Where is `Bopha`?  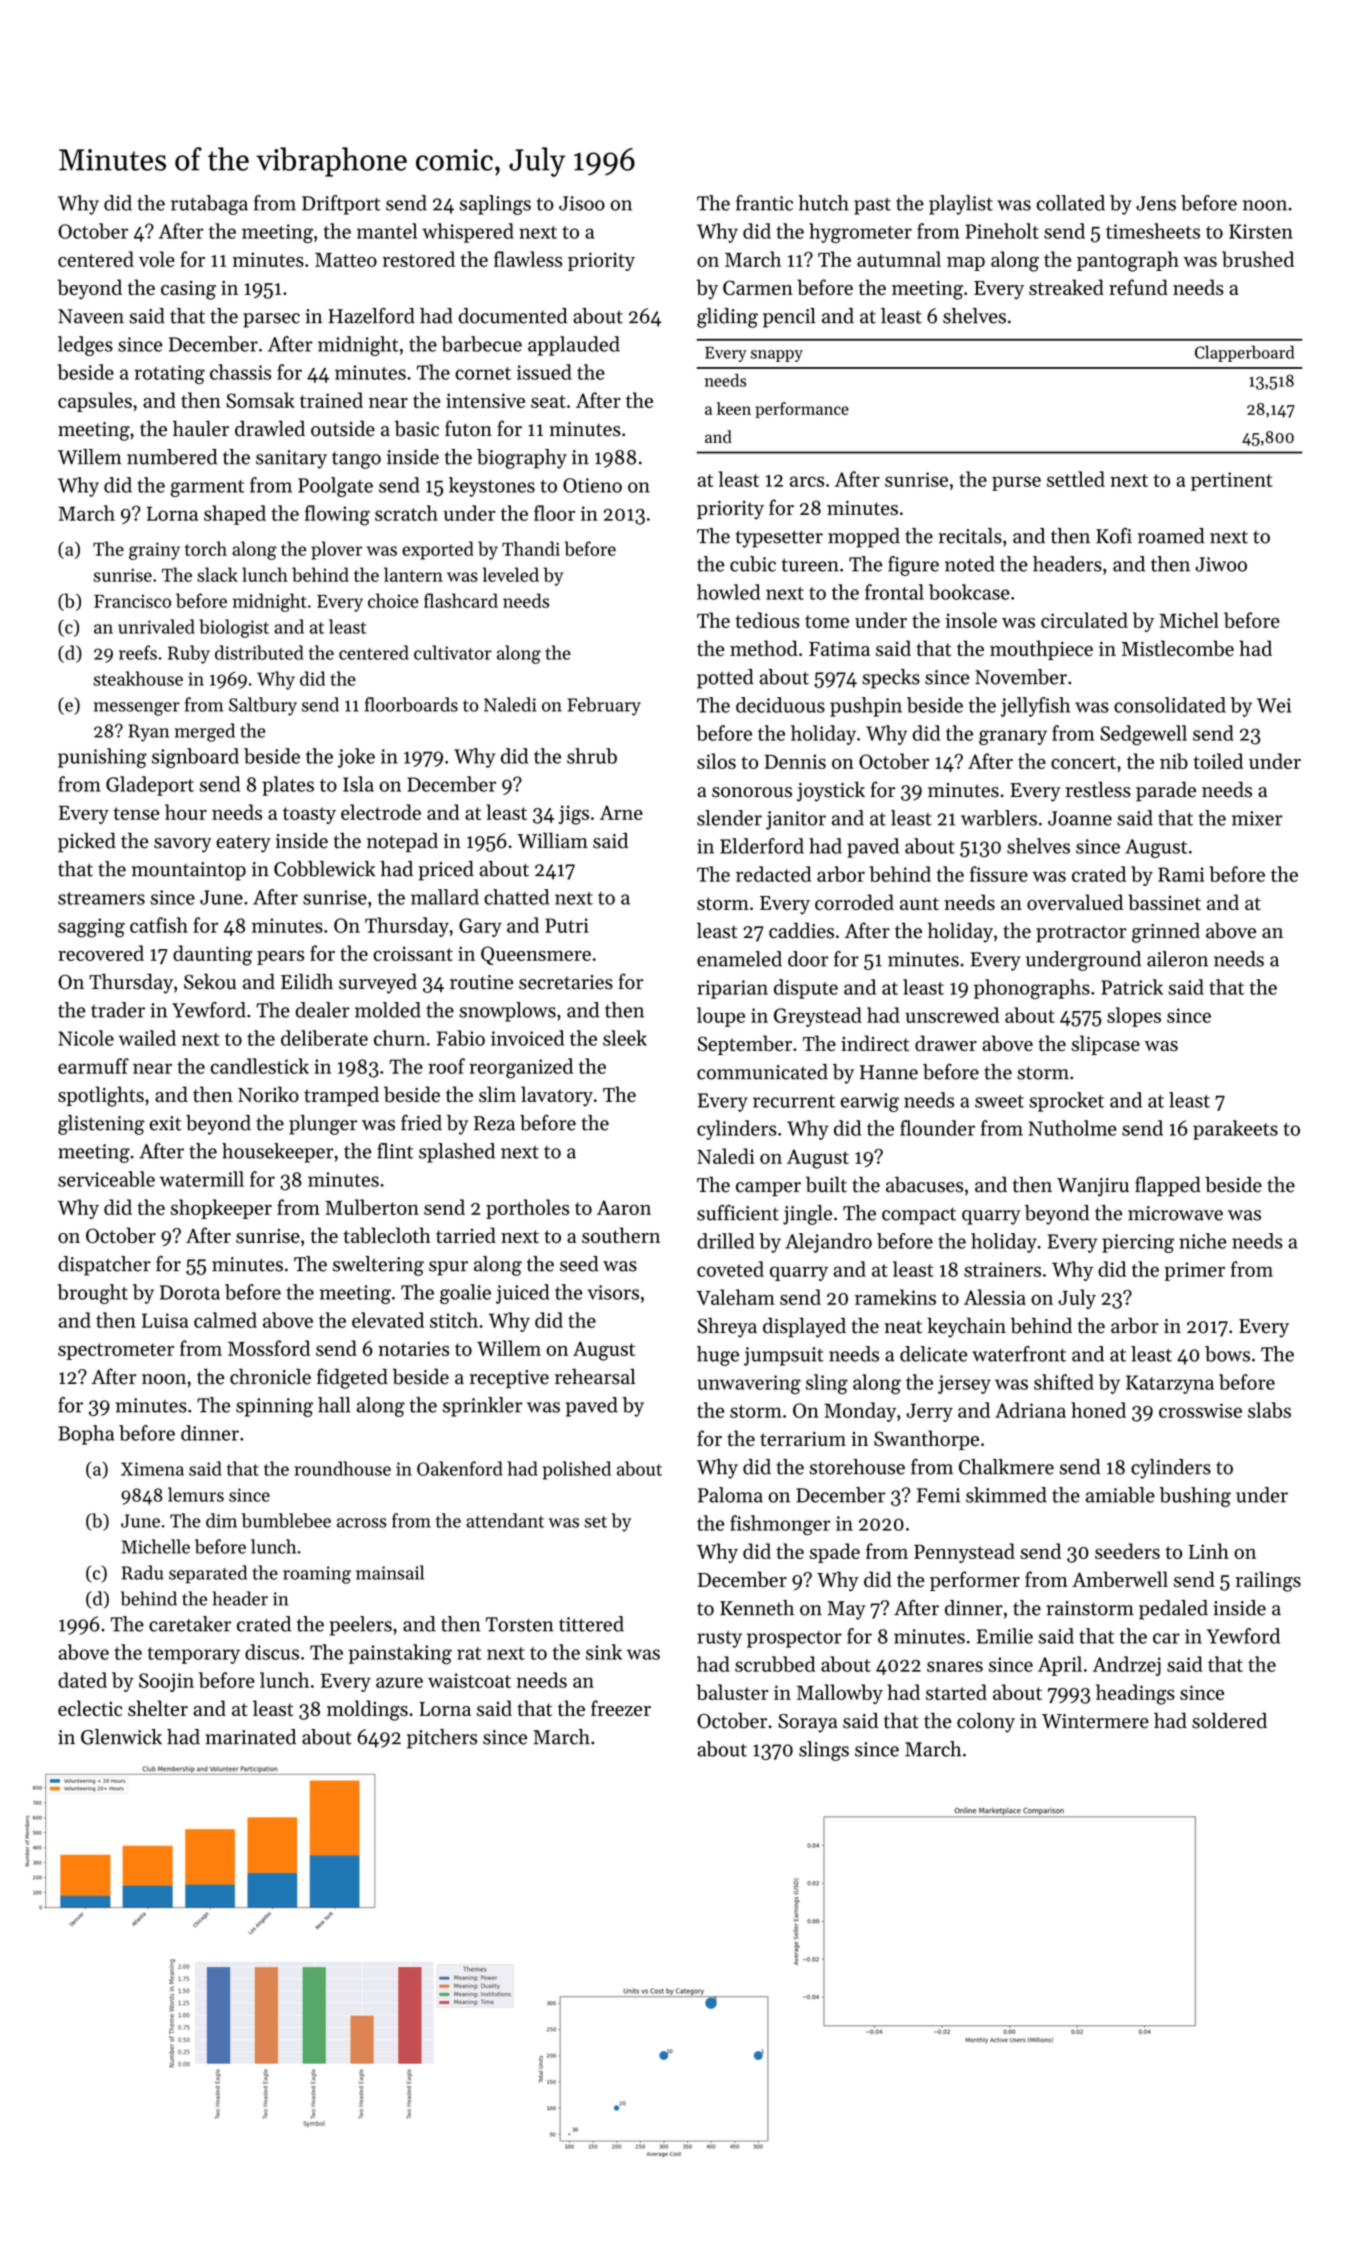
Bopha is located at coordinates (86, 1435).
